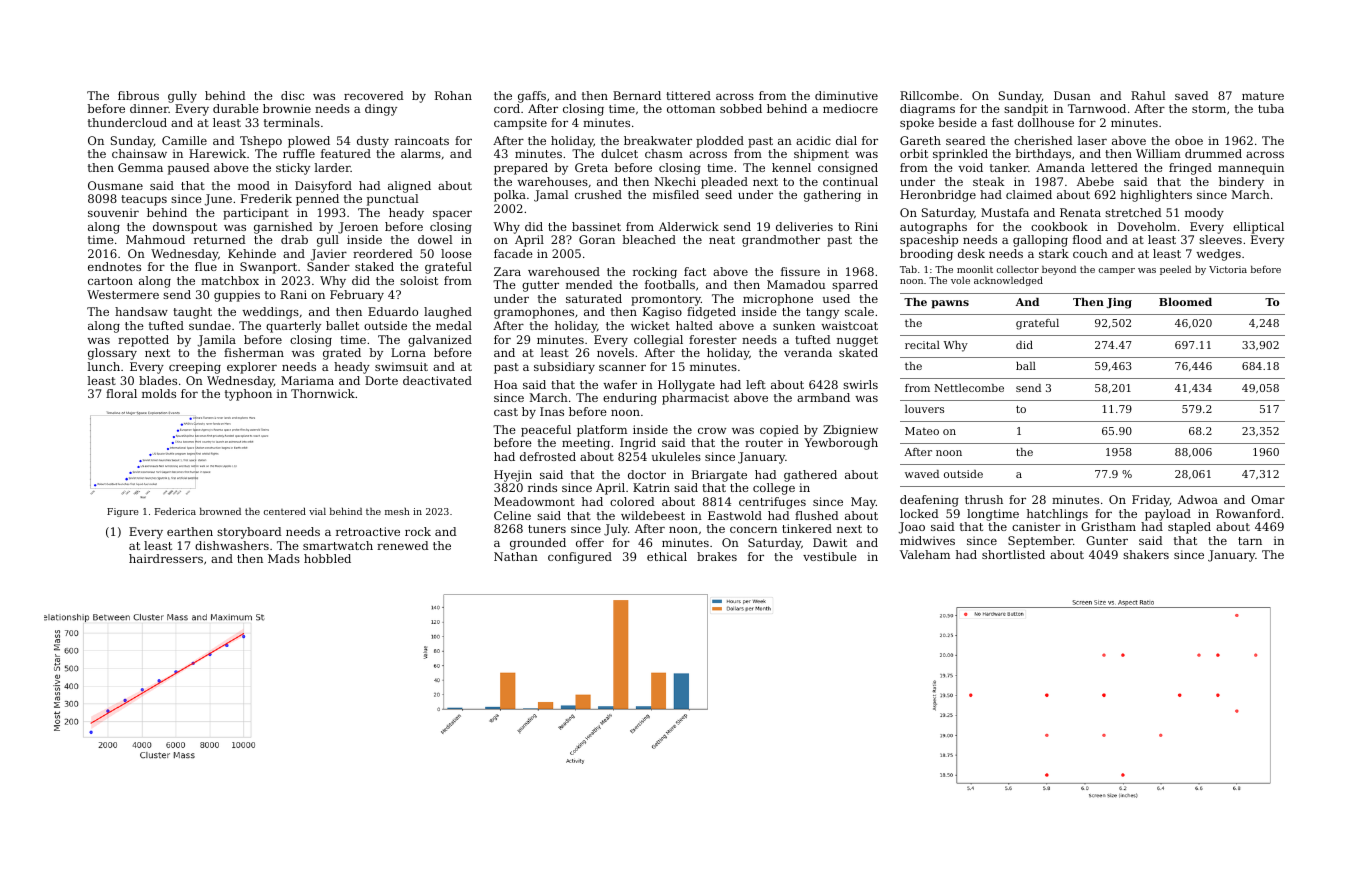 The image size is (1372, 887). What do you see at coordinates (846, 95) in the screenshot?
I see `diminutive` at bounding box center [846, 95].
